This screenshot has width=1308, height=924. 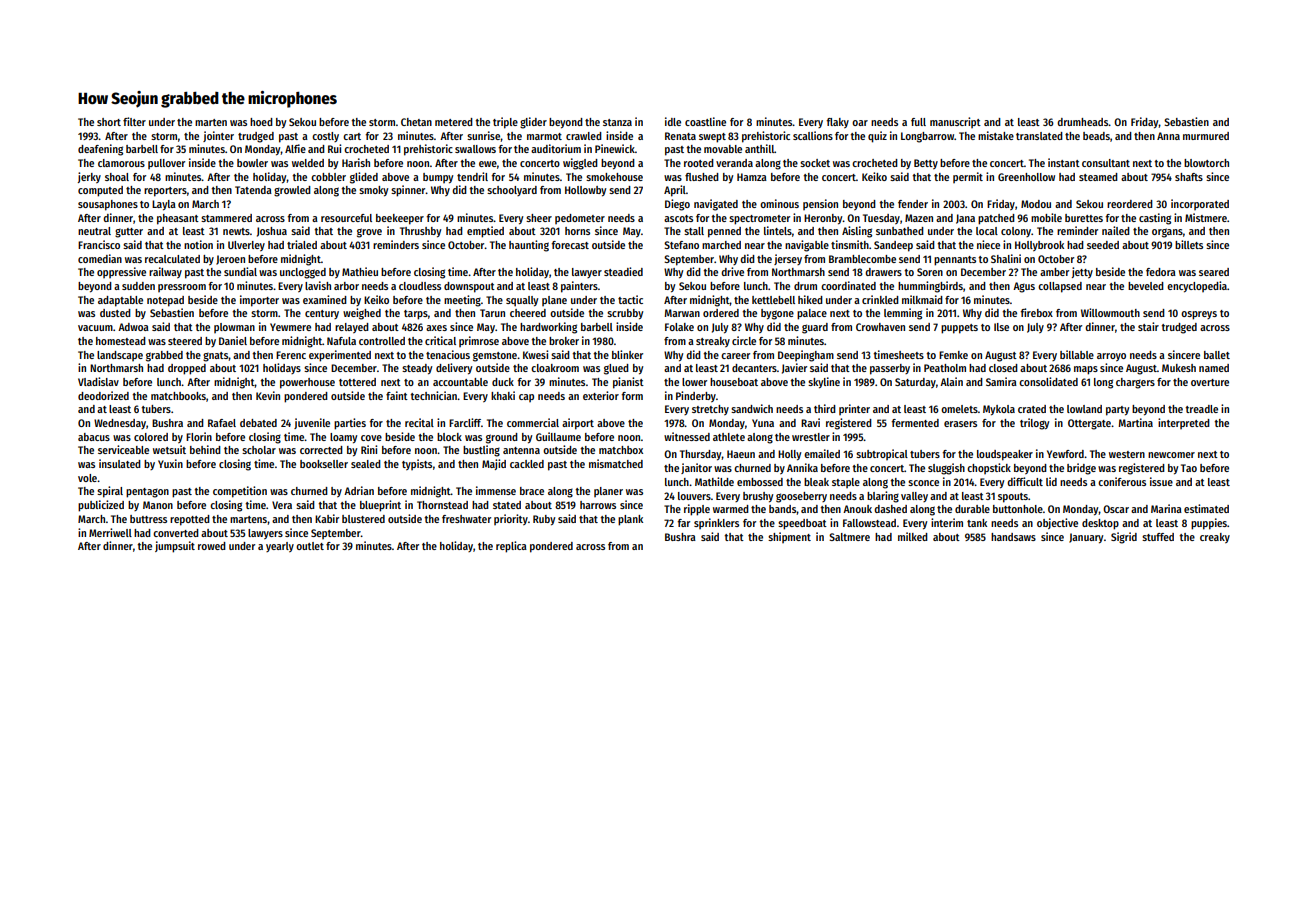 I want to click on khaki, so click(x=503, y=395).
